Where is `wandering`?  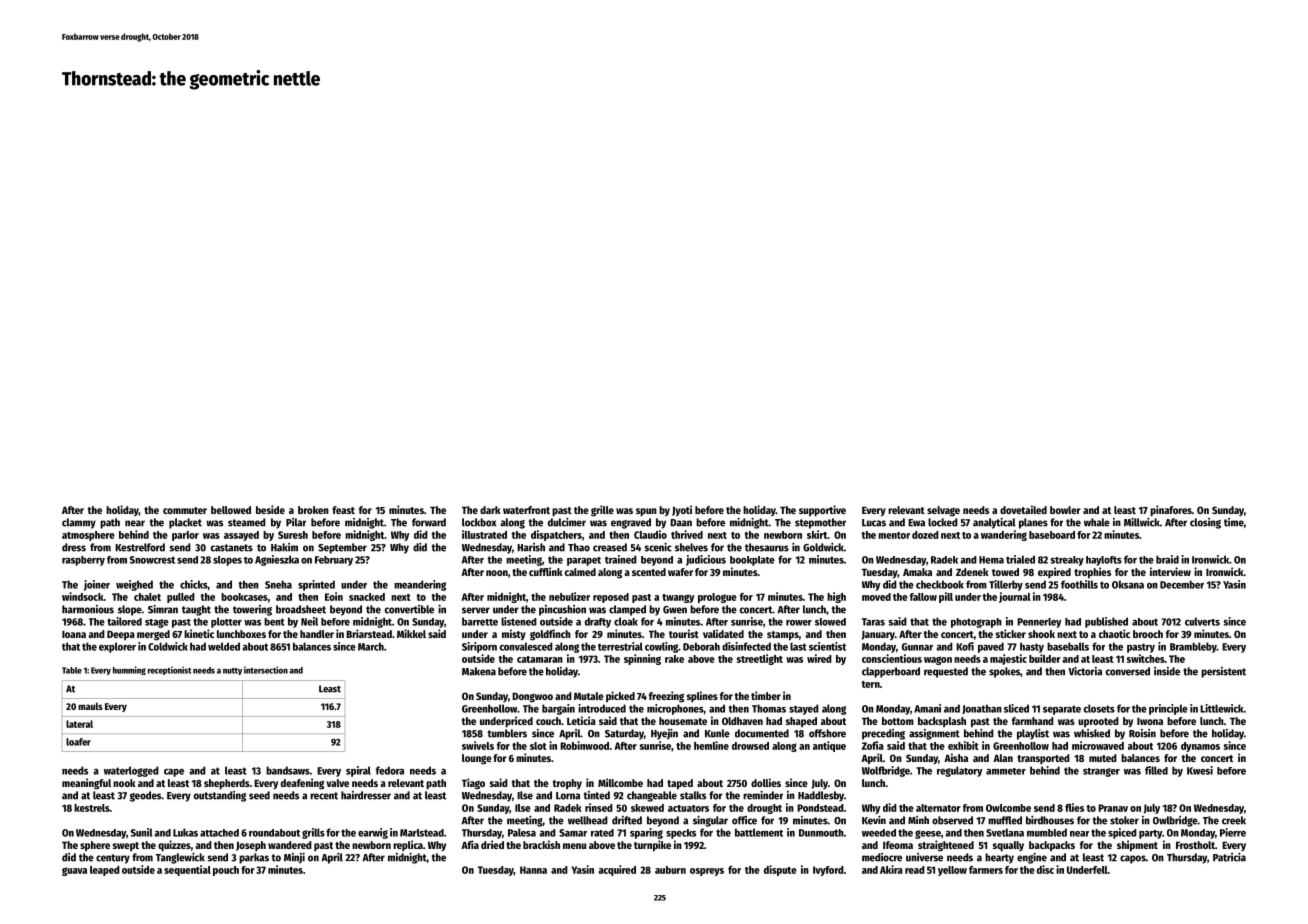
wandering is located at coordinates (1004, 535).
